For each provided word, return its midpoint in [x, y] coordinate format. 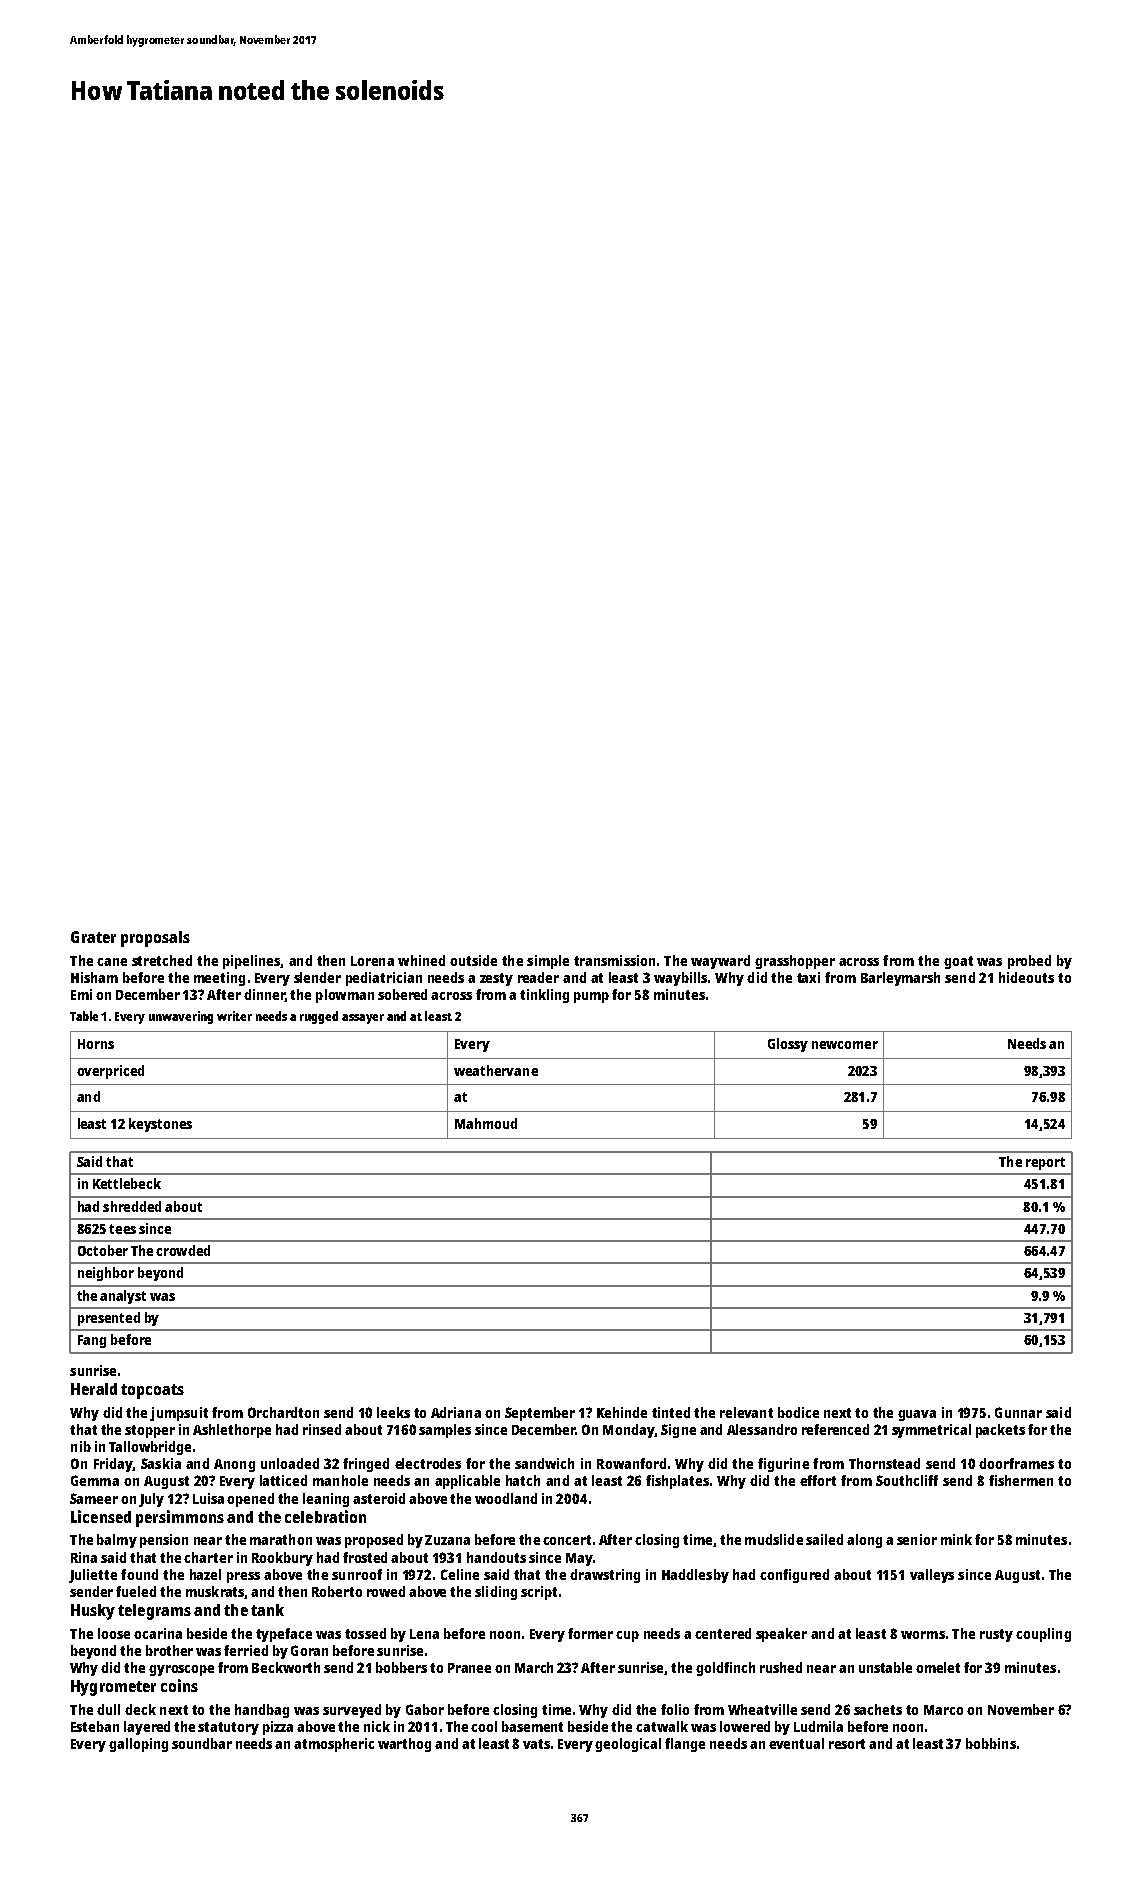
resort [847, 1744]
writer [234, 1016]
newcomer [845, 1045]
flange [685, 1745]
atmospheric [334, 1745]
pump [591, 997]
